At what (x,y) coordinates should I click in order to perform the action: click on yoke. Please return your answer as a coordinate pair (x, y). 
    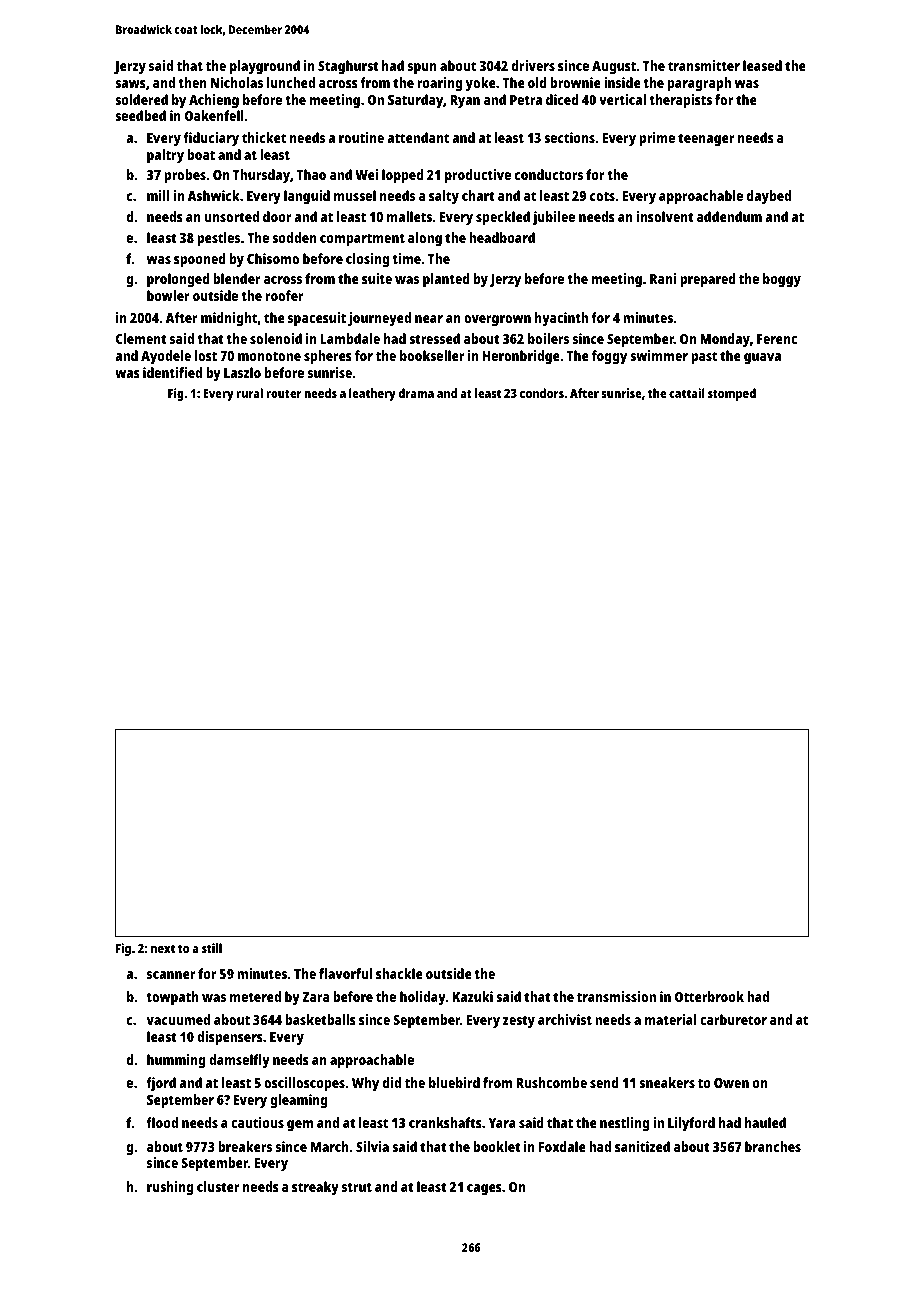
    Looking at the image, I should click on (480, 84).
